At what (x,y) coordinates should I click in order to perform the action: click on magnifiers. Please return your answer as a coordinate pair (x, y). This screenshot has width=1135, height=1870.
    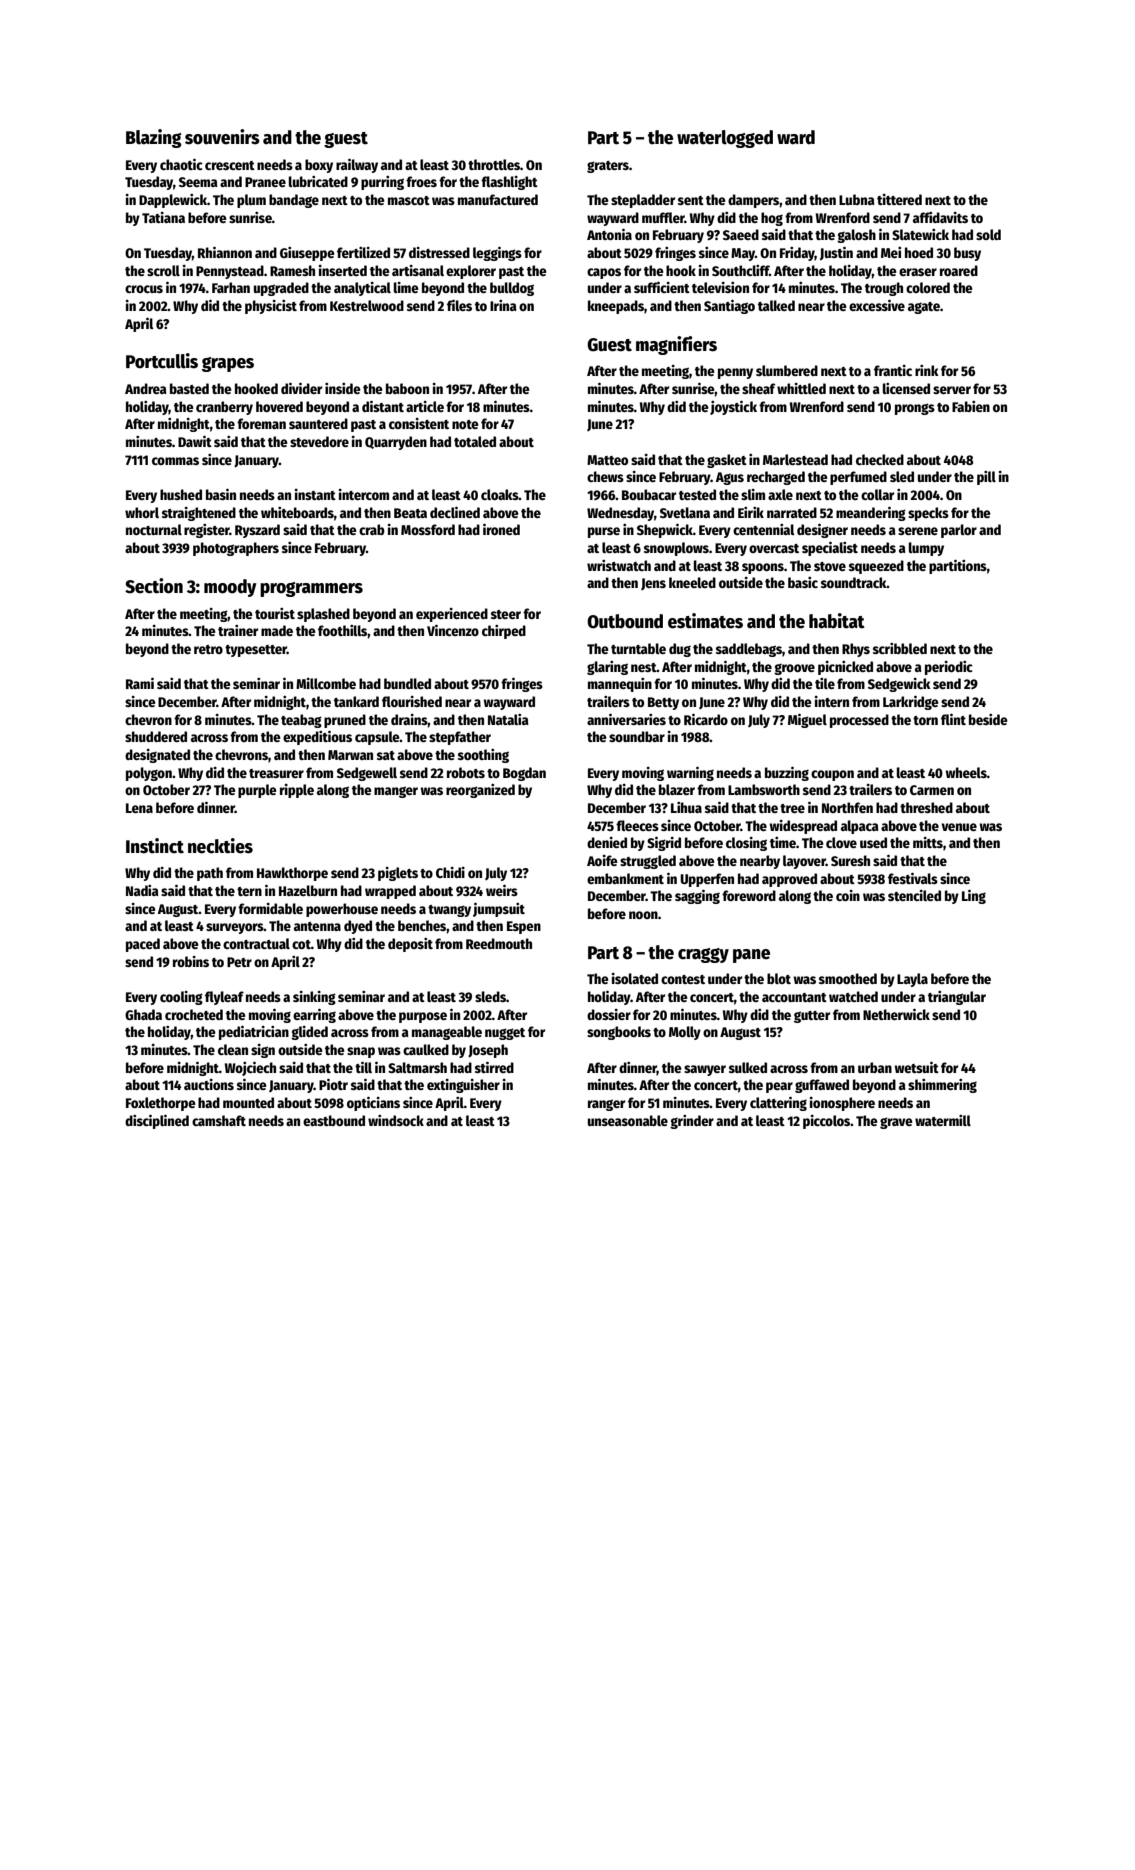
    Looking at the image, I should click on (676, 345).
